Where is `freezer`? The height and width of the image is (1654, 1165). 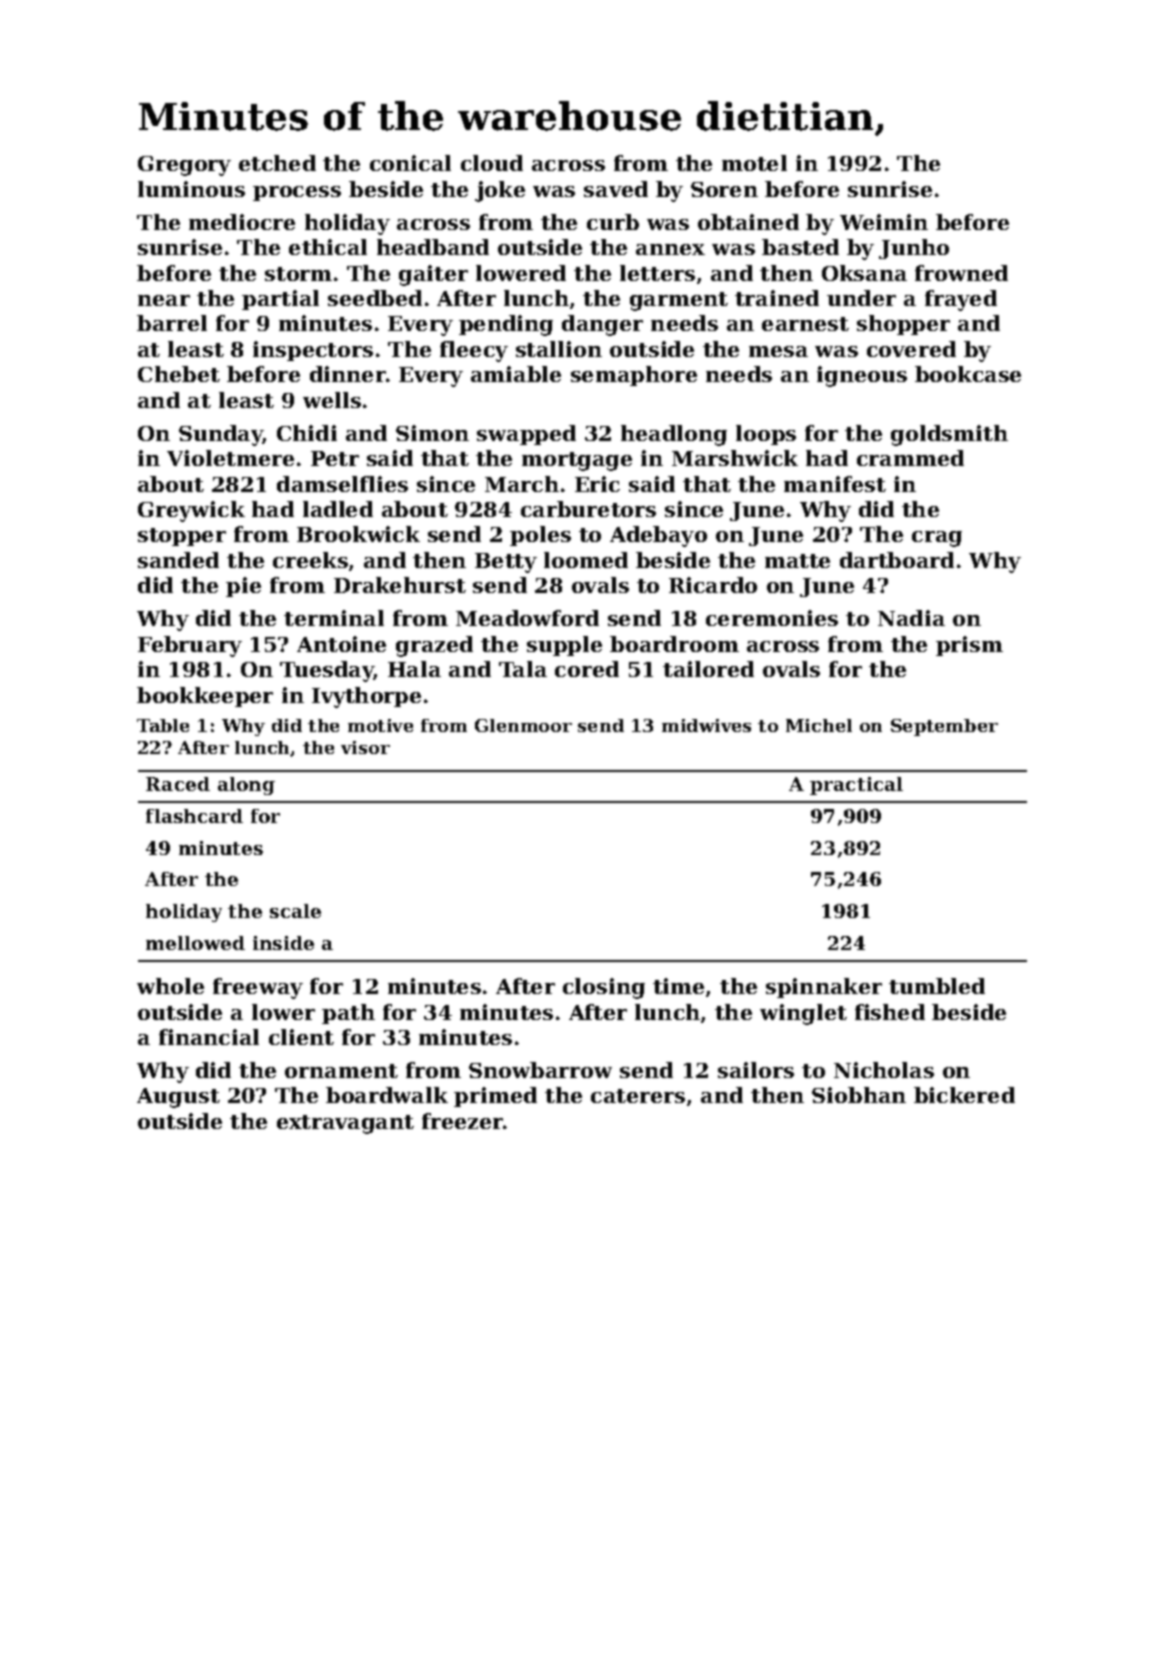 freezer is located at coordinates (463, 1121).
